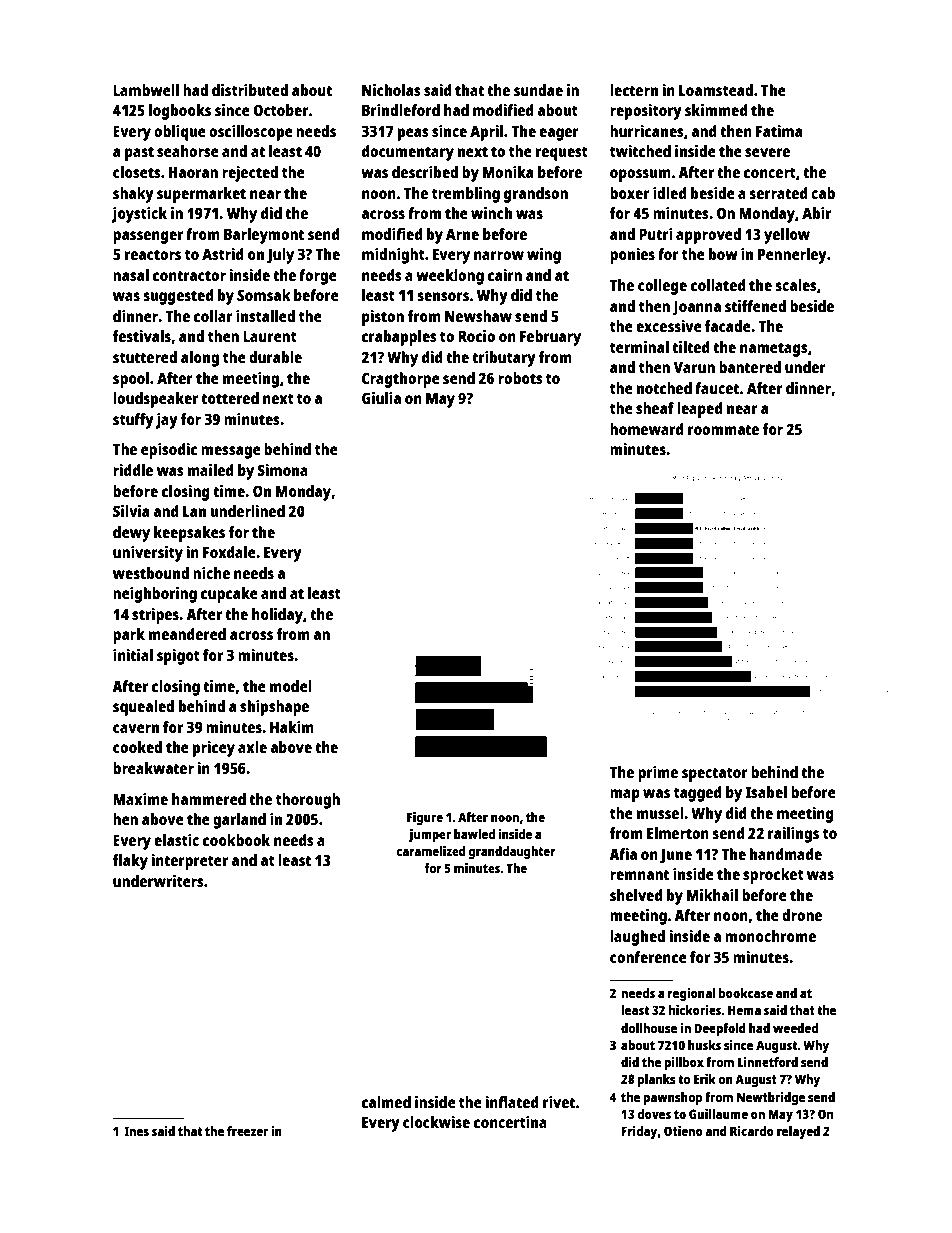  What do you see at coordinates (283, 470) in the screenshot?
I see `Simona` at bounding box center [283, 470].
